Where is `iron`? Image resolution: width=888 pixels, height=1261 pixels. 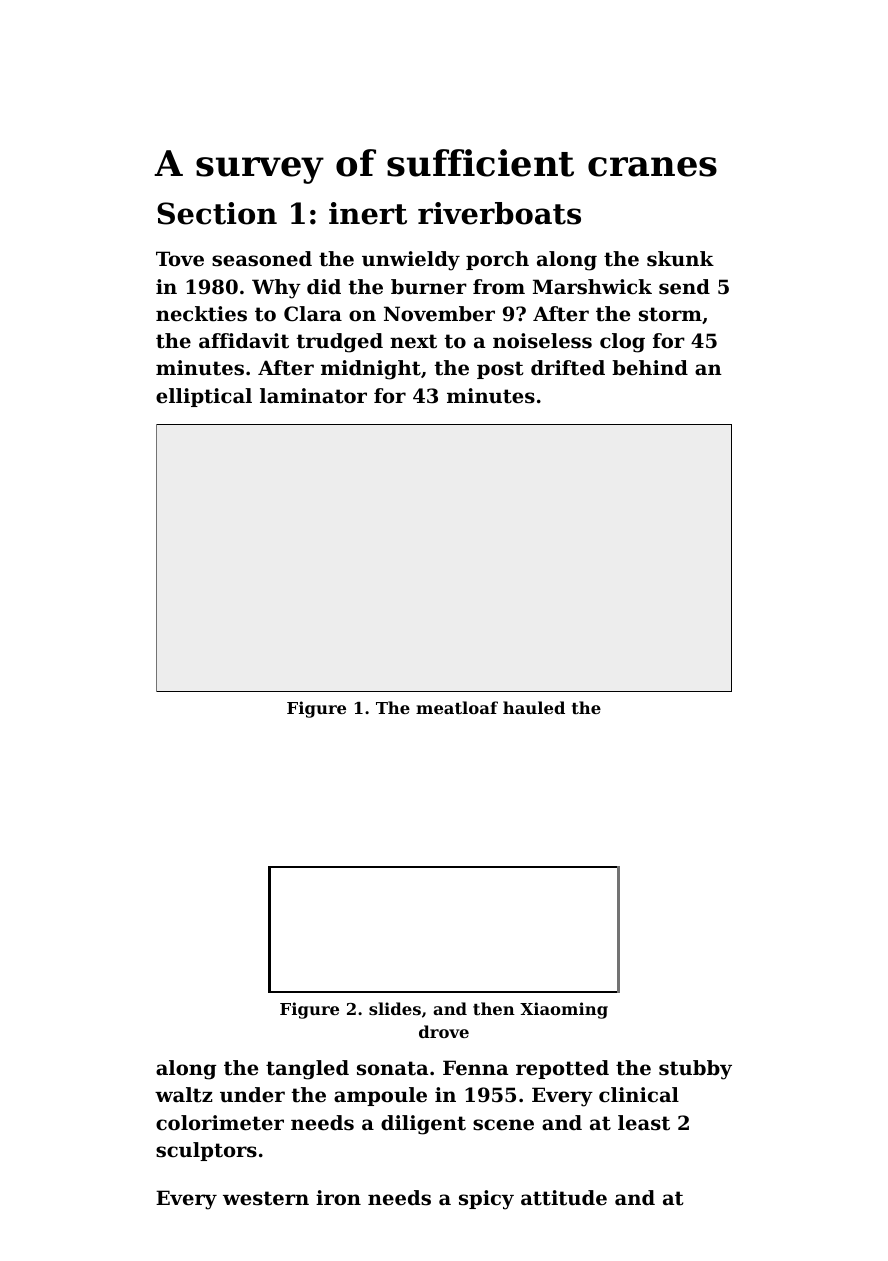
iron is located at coordinates (338, 1198).
